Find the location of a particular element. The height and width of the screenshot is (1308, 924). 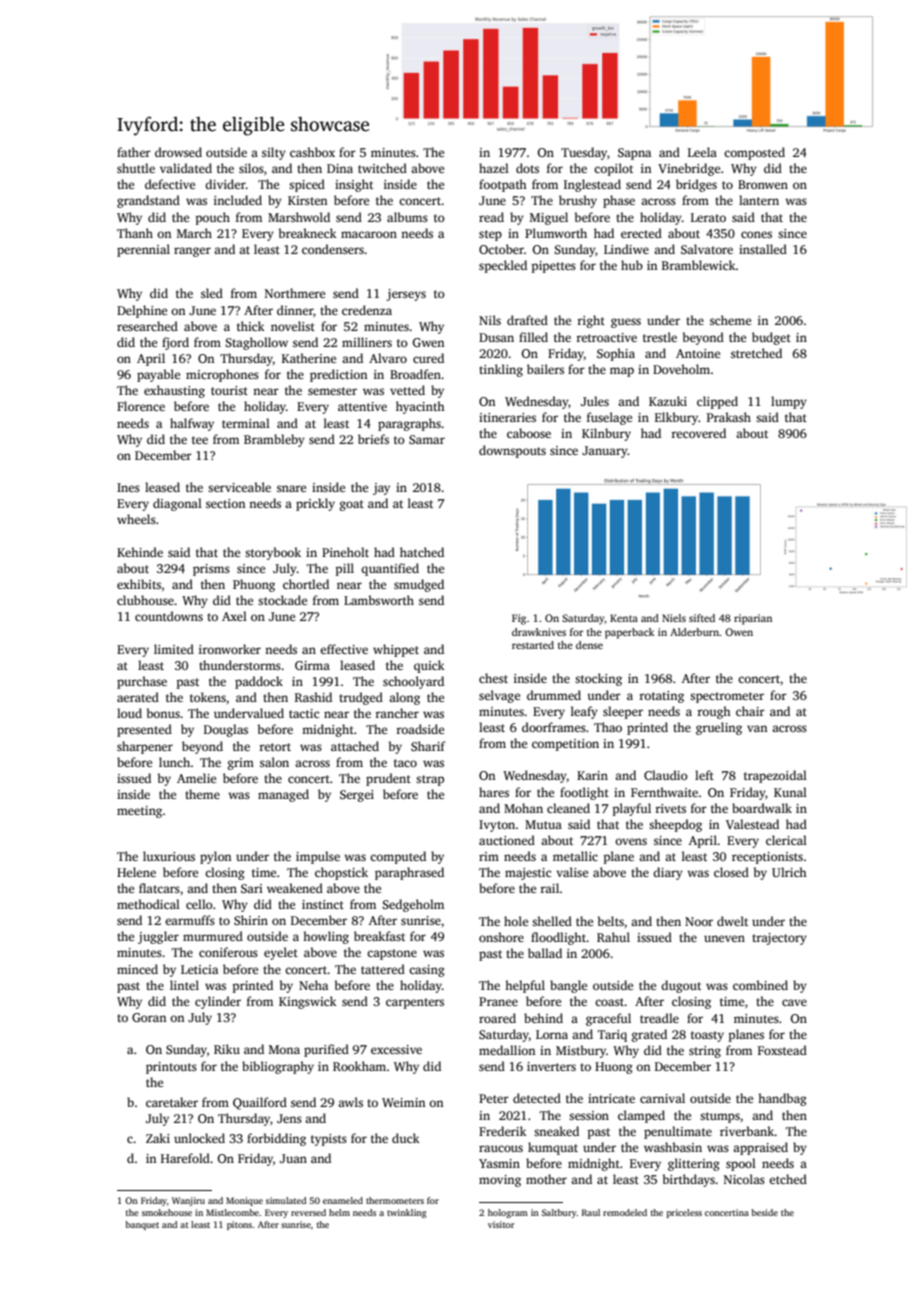

Monique is located at coordinates (244, 1201).
